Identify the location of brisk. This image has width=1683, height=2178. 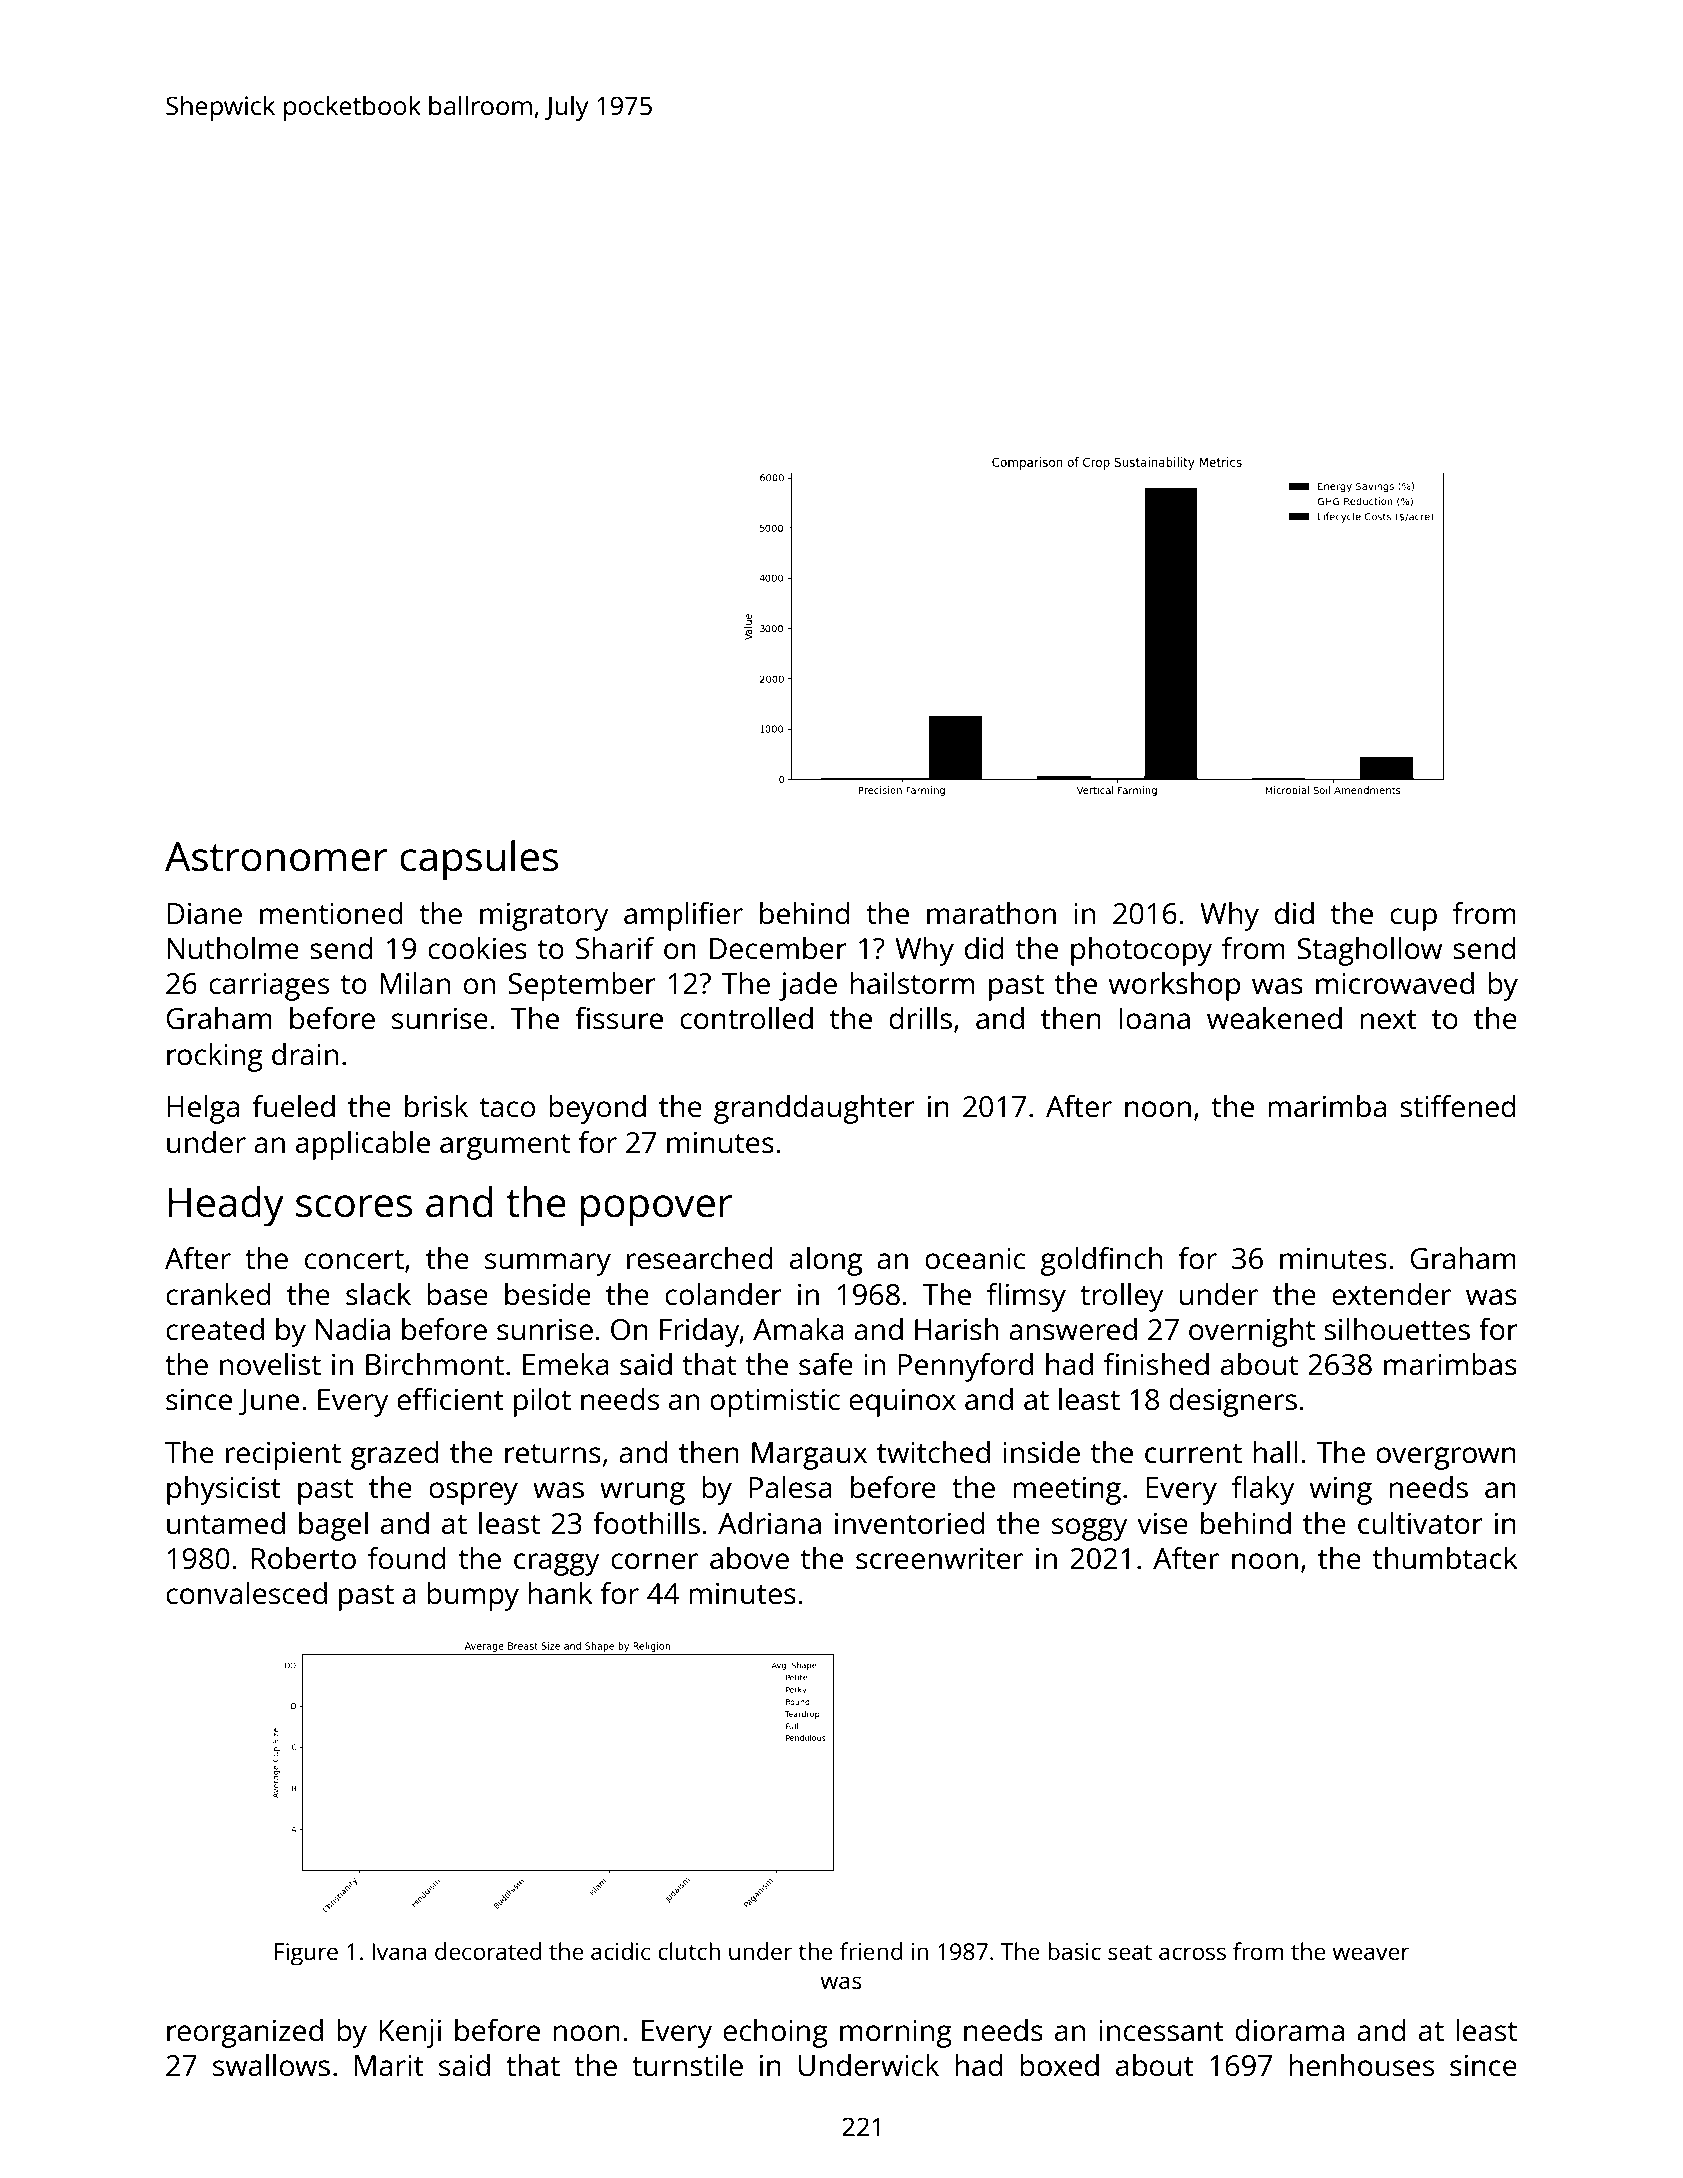
(436, 1106).
